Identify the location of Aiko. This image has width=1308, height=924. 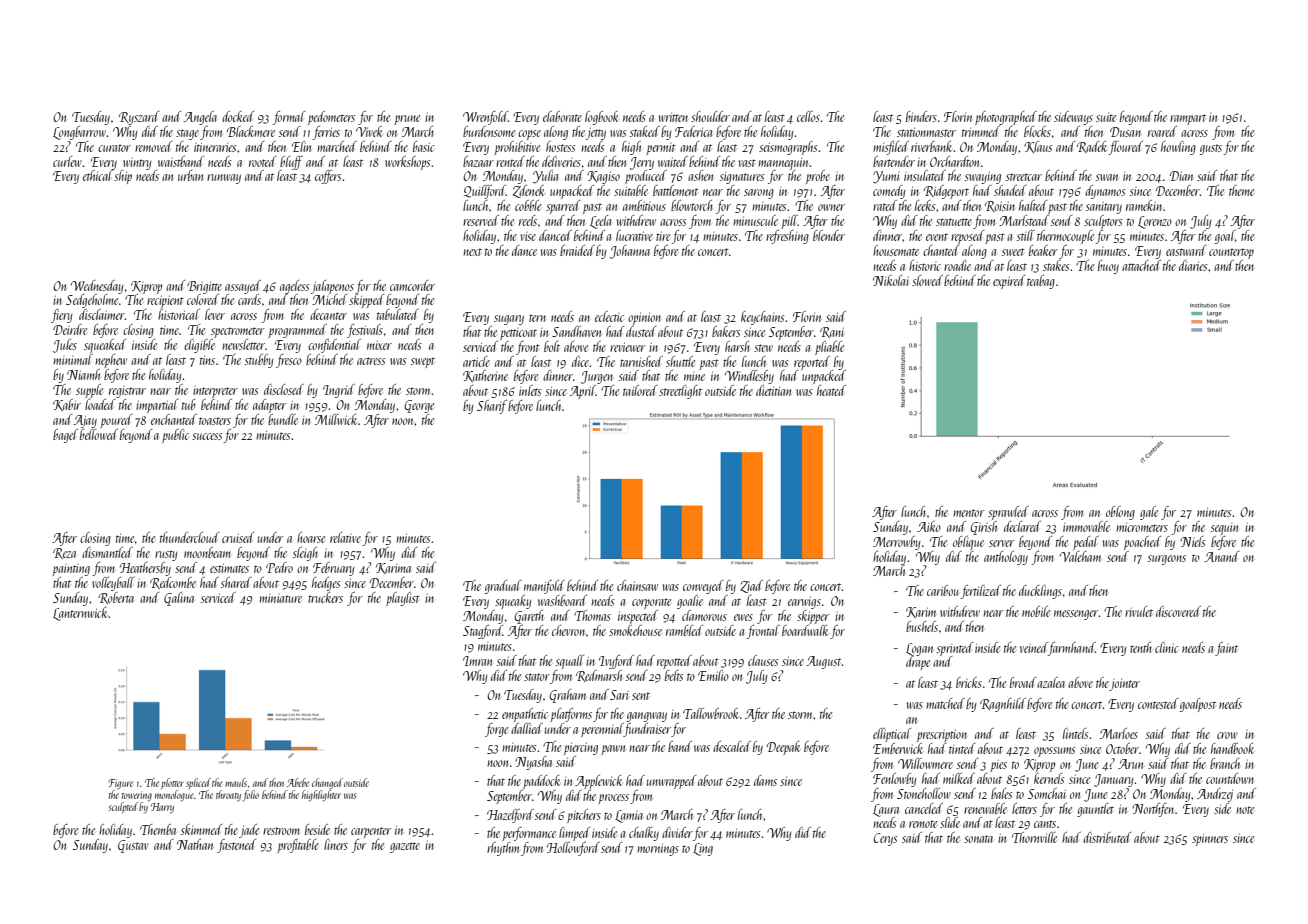
(929, 526).
